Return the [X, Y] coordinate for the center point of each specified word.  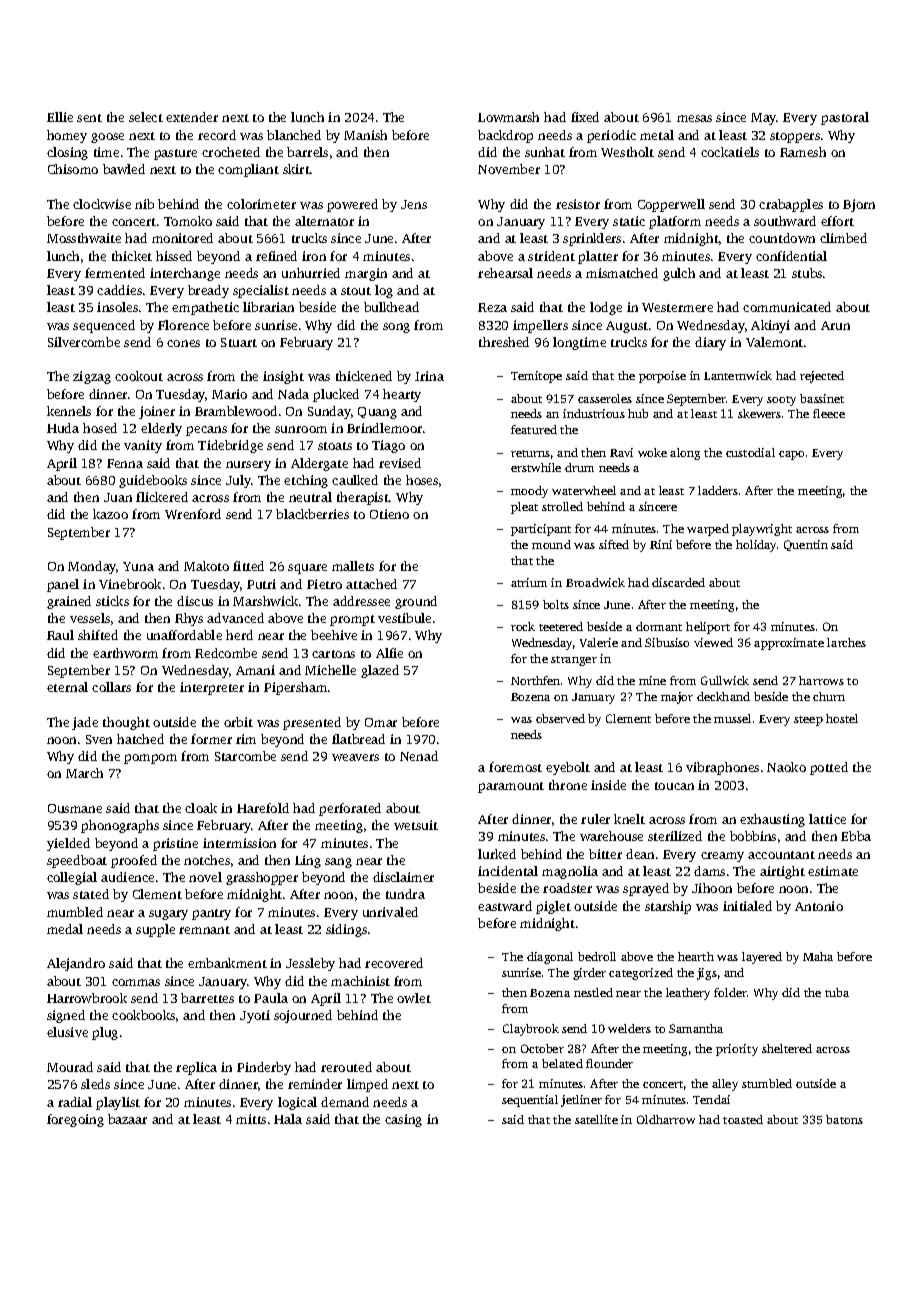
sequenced [104, 326]
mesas [694, 118]
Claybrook [531, 1030]
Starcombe [245, 756]
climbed [843, 238]
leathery [688, 994]
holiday [756, 546]
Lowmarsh [508, 117]
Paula [271, 998]
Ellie [60, 117]
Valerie [599, 642]
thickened [364, 376]
